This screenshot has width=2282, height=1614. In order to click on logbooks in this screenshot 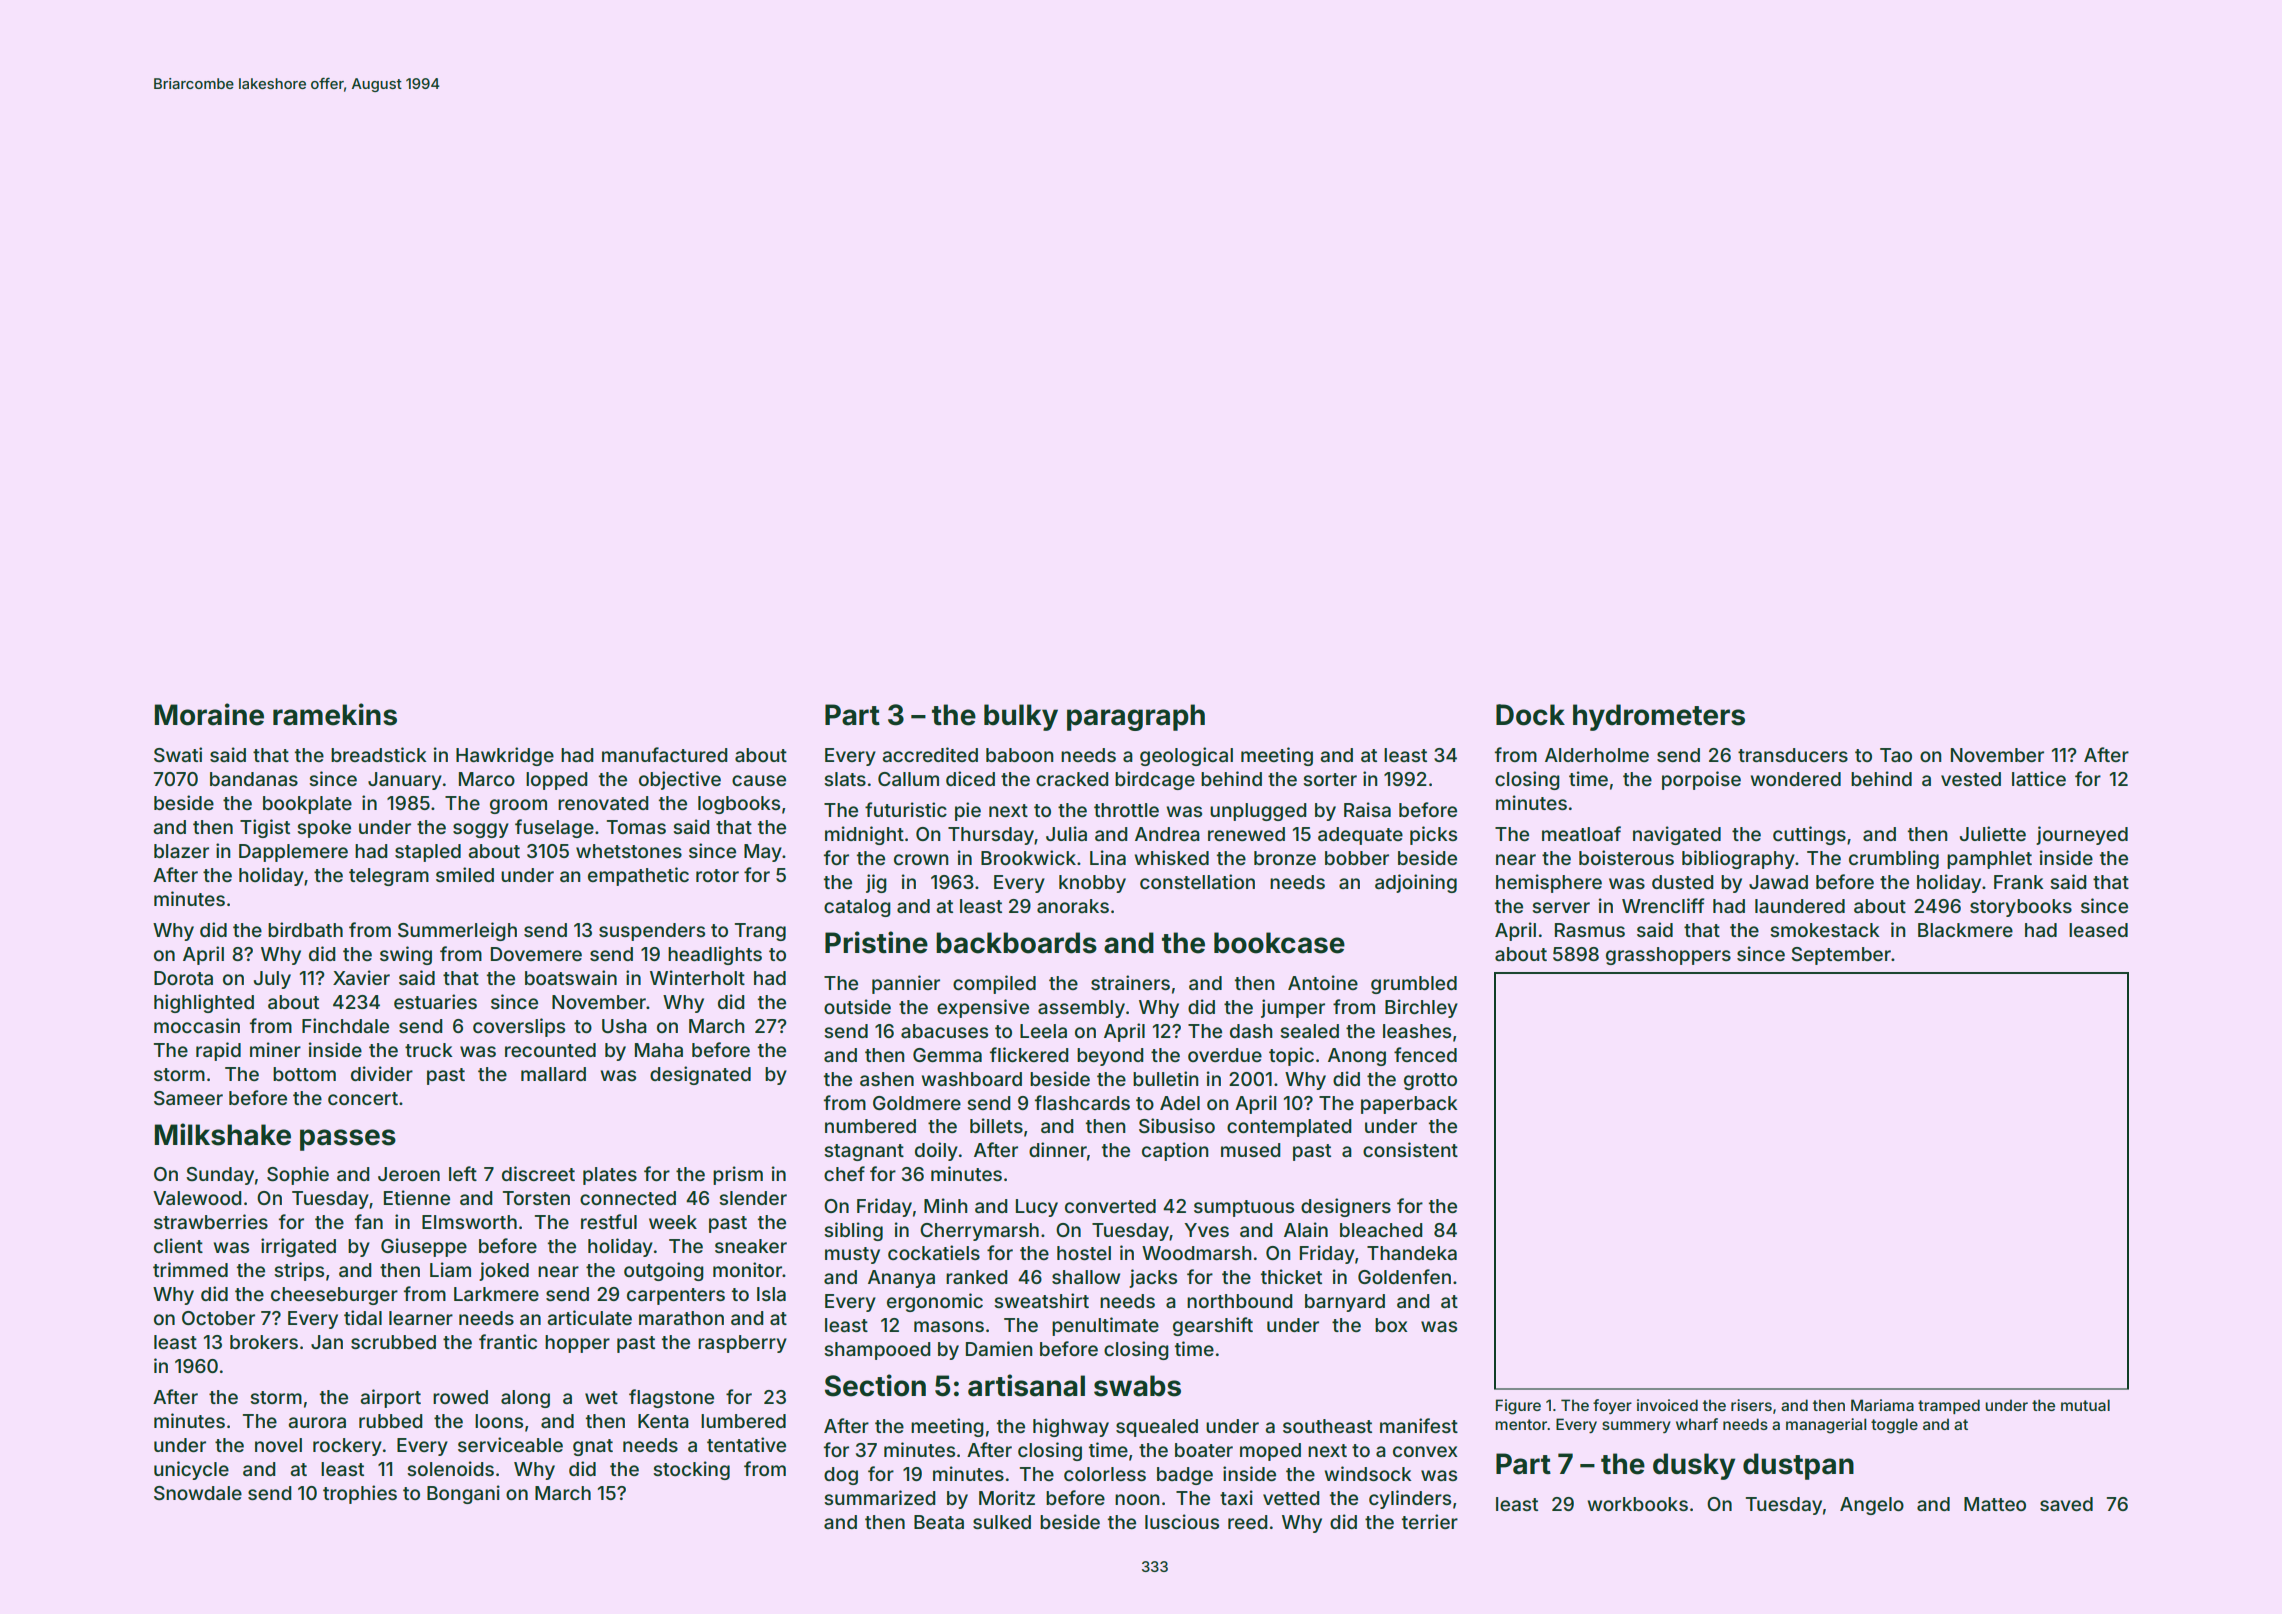, I will do `click(739, 805)`.
